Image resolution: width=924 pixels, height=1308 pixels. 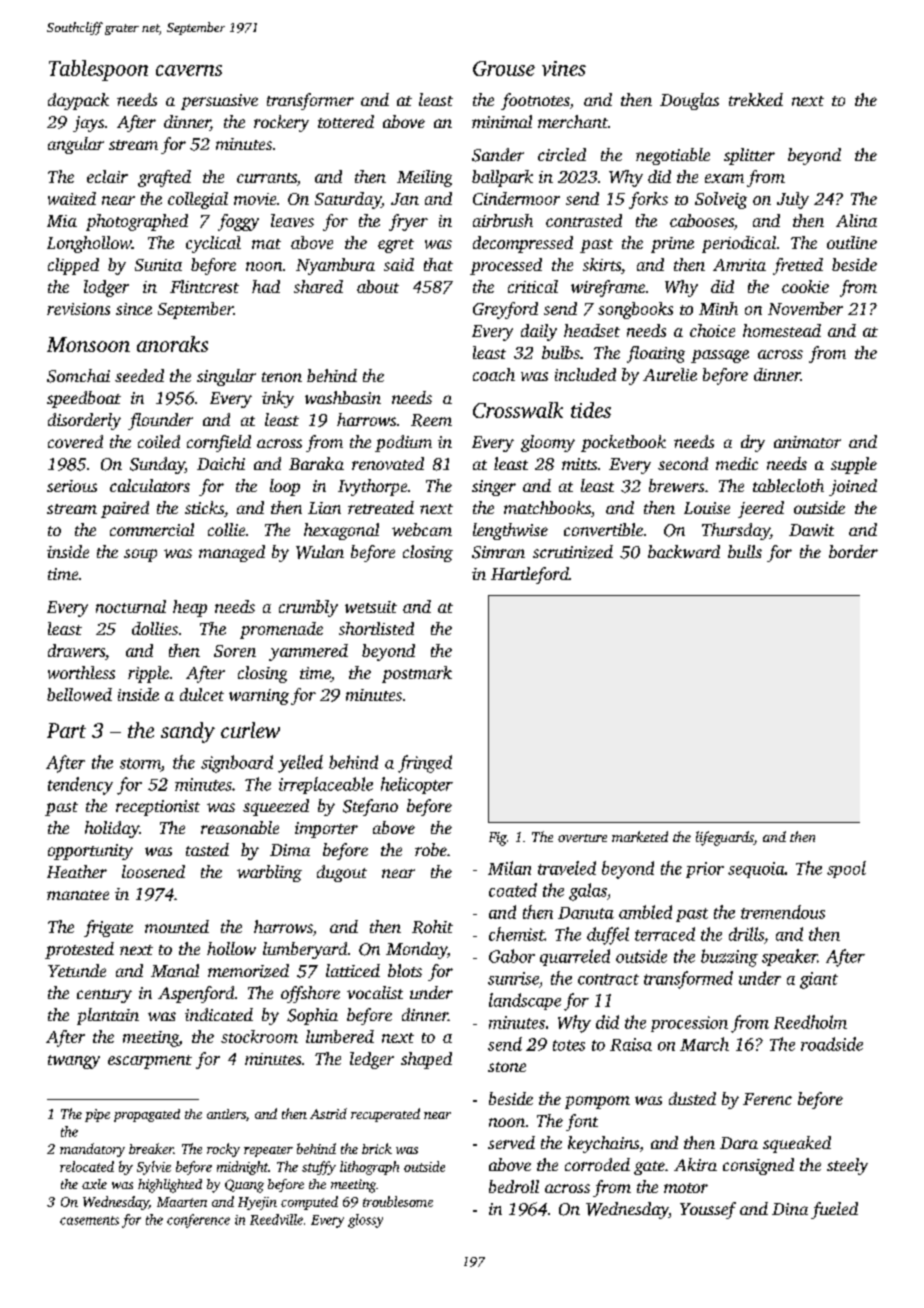 I want to click on Dina, so click(x=790, y=1209).
